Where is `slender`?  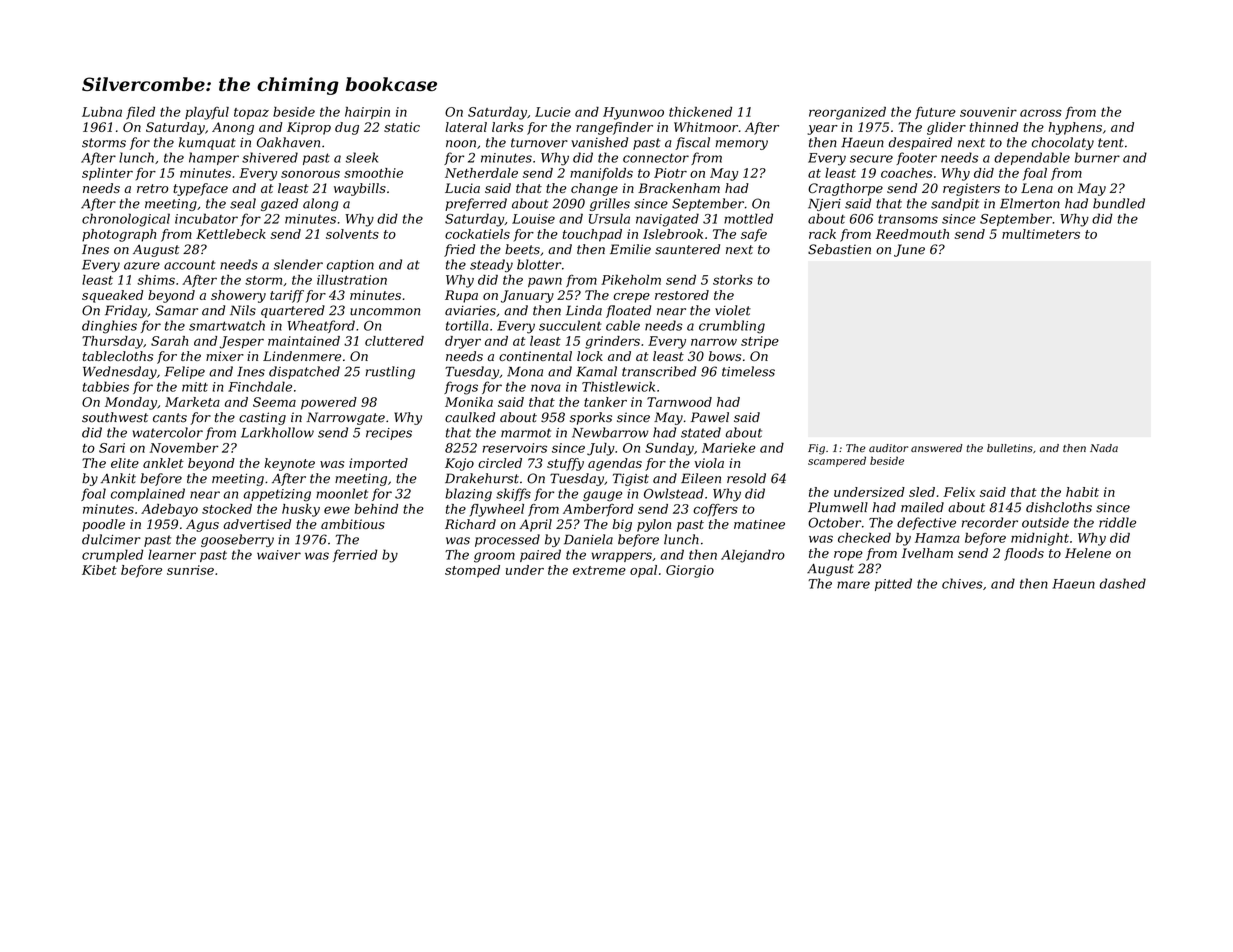 slender is located at coordinates (298, 264).
